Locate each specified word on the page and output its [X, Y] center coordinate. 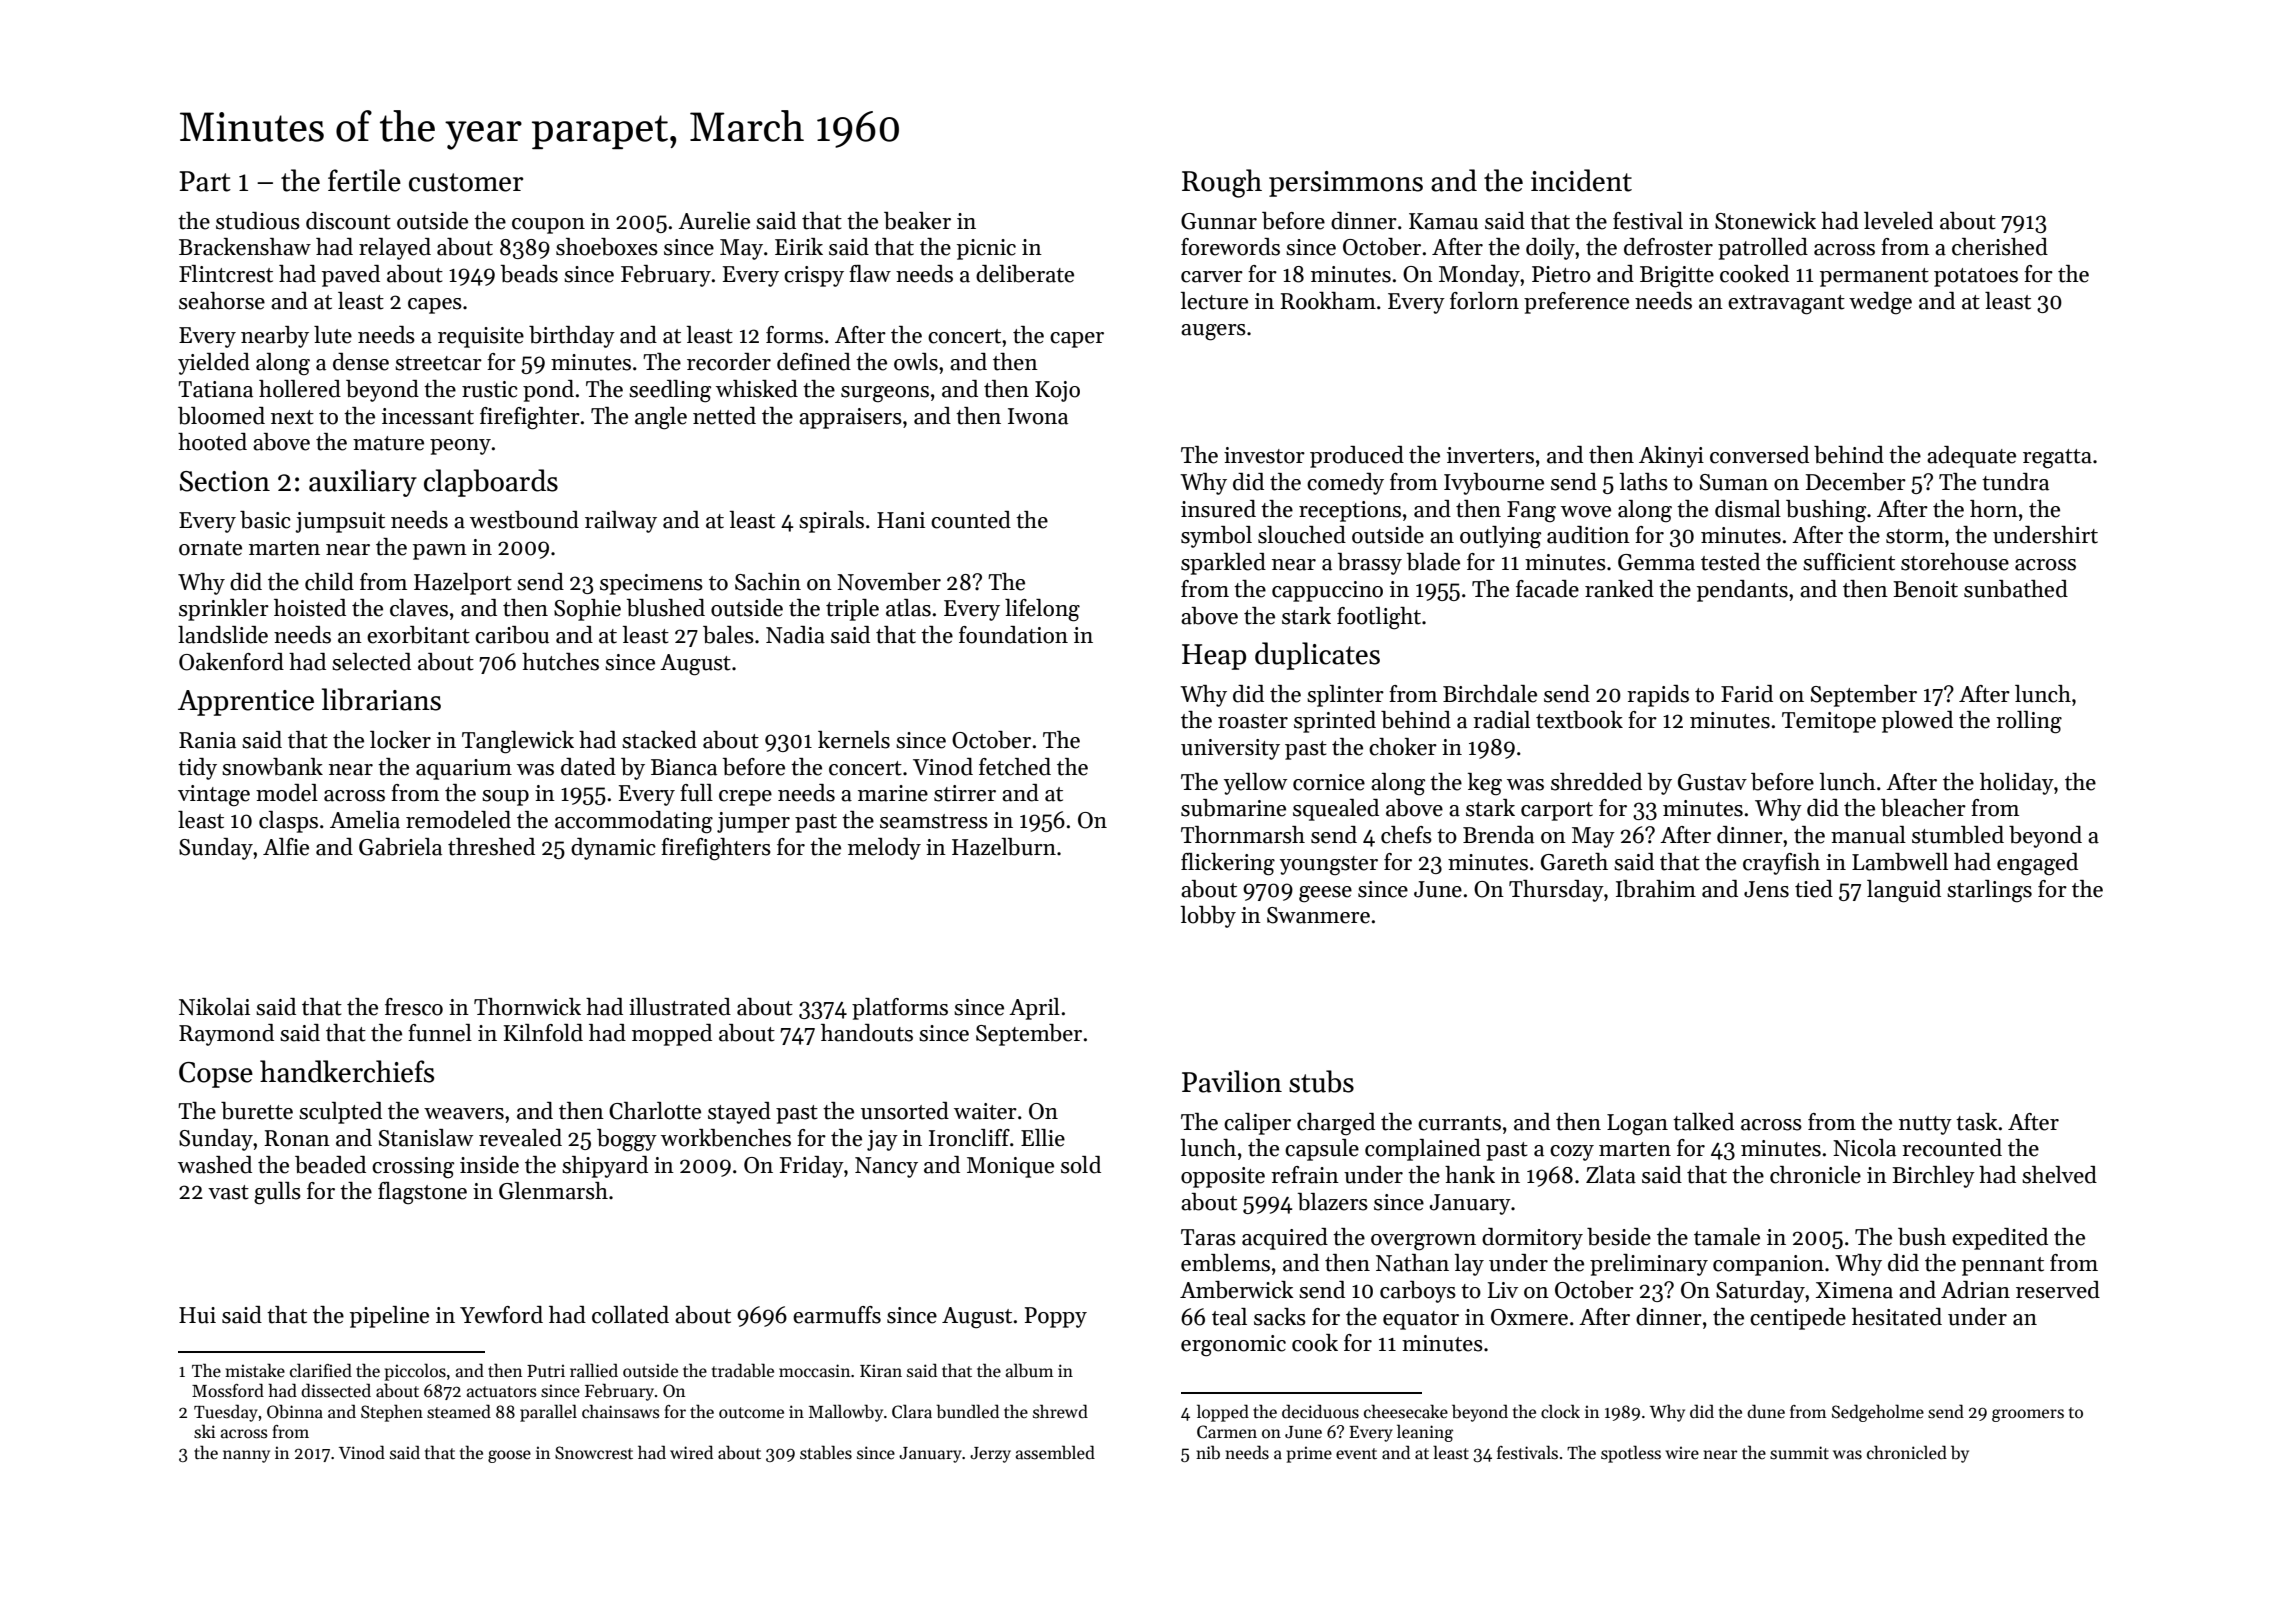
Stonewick [1765, 221]
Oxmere [1529, 1317]
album [1030, 1370]
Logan [1637, 1125]
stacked [659, 740]
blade [1433, 562]
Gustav [1712, 782]
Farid [1747, 694]
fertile [364, 180]
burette [257, 1111]
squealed [1336, 810]
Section [225, 481]
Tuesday [226, 1413]
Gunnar [1219, 221]
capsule [1322, 1150]
